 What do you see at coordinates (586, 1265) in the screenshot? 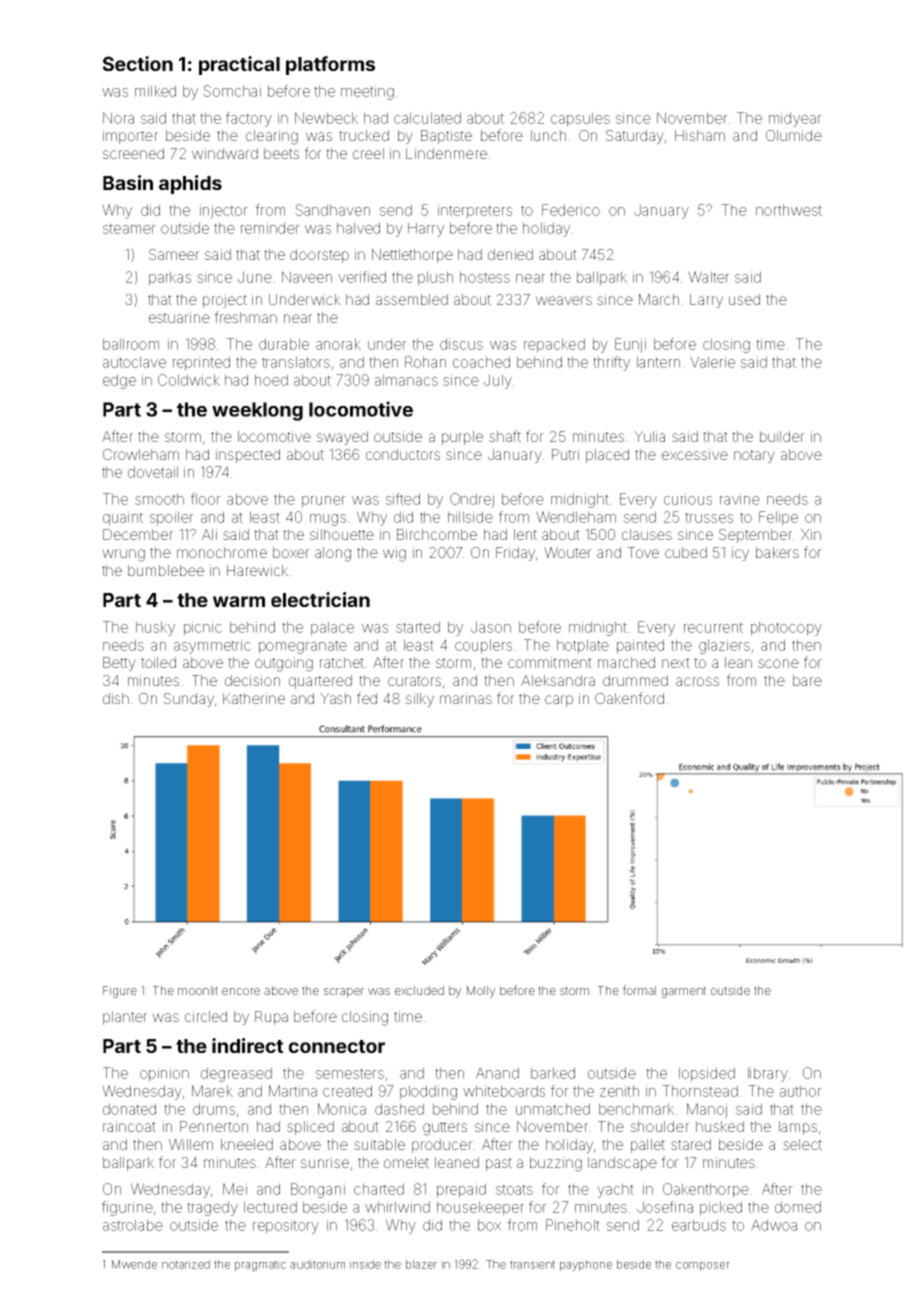
I see `payphone` at bounding box center [586, 1265].
